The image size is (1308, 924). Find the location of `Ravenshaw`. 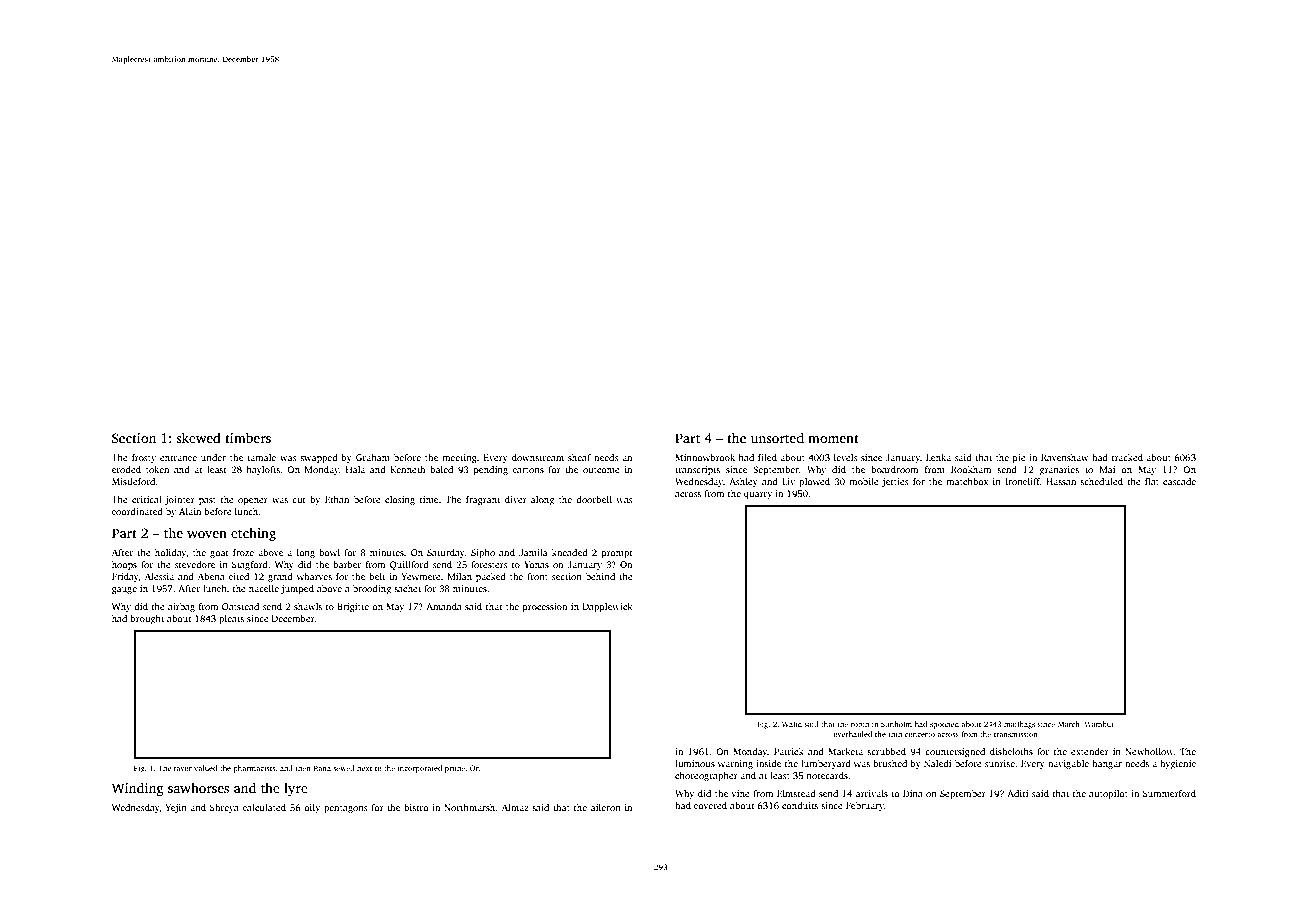

Ravenshaw is located at coordinates (1065, 457).
